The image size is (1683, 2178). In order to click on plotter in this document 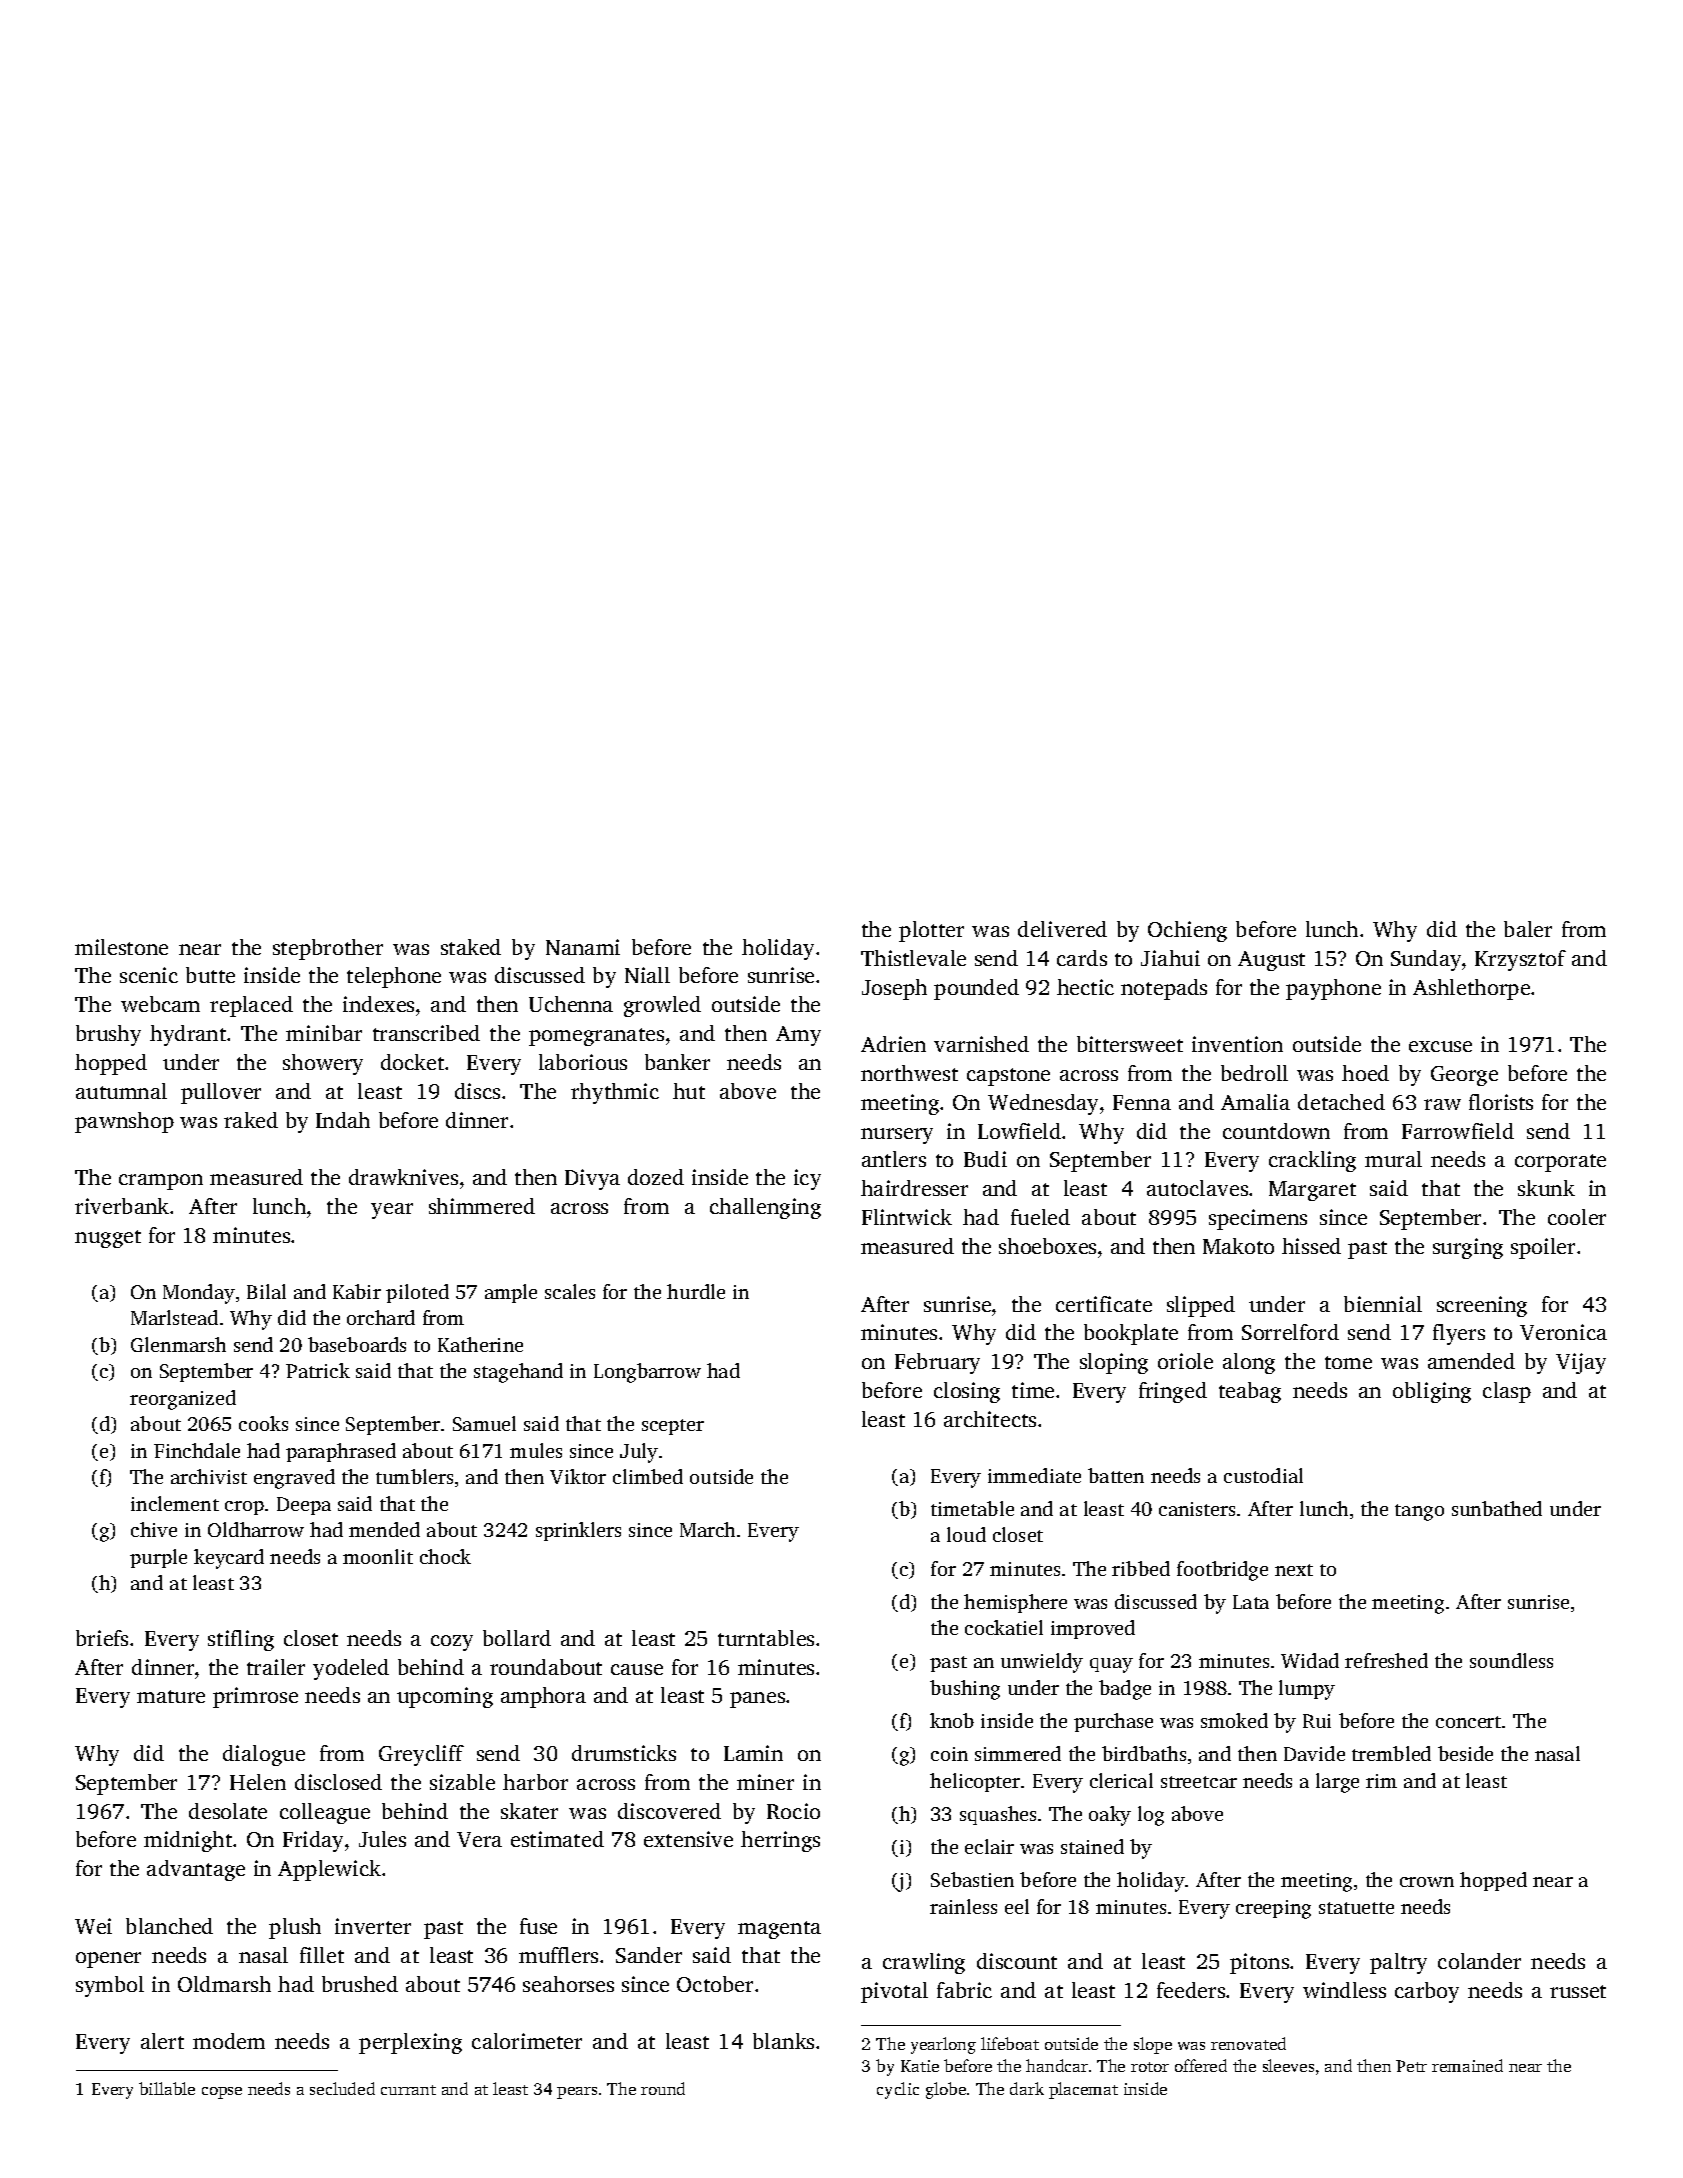, I will do `click(931, 931)`.
